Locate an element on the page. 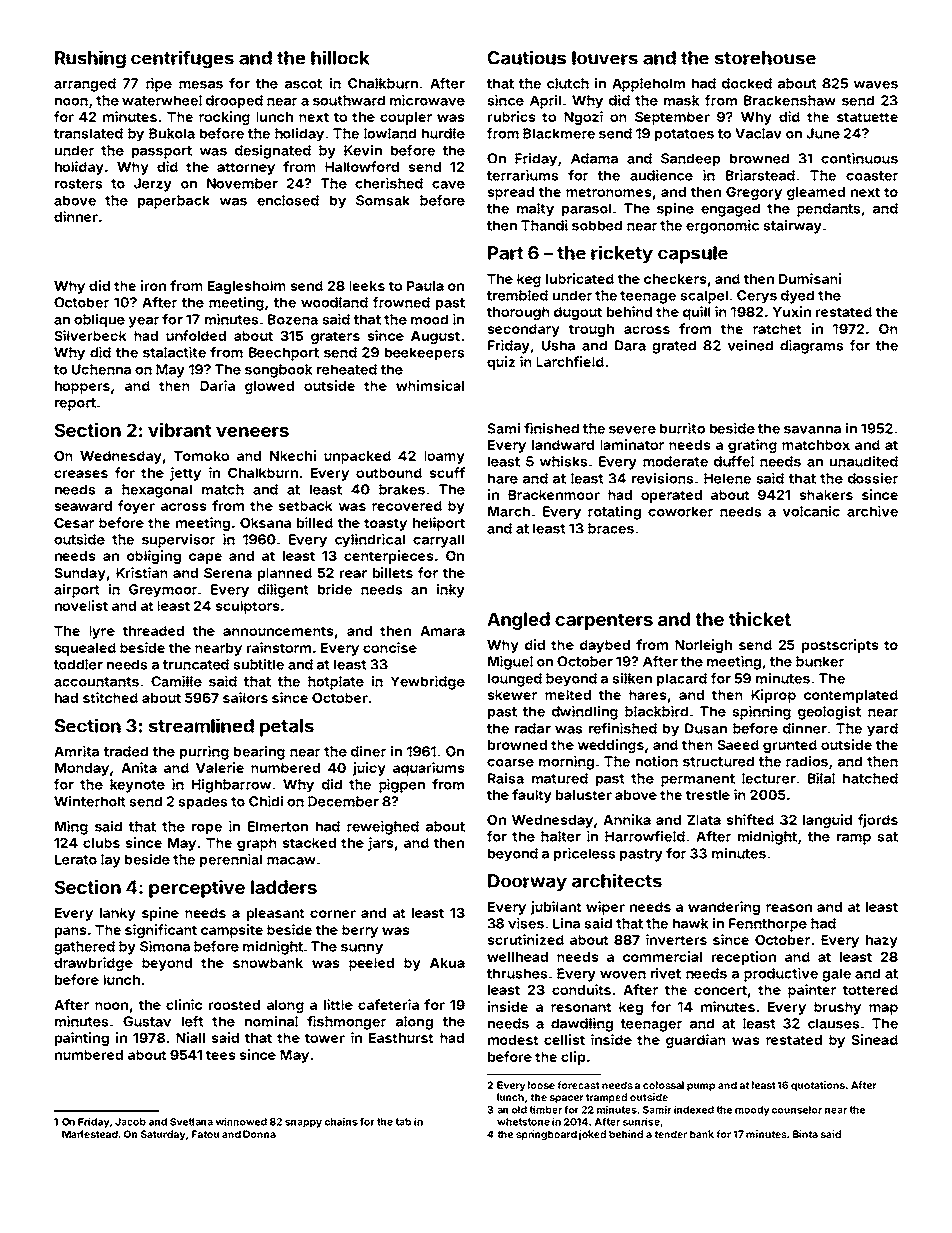 Image resolution: width=952 pixels, height=1233 pixels. archive is located at coordinates (872, 511).
